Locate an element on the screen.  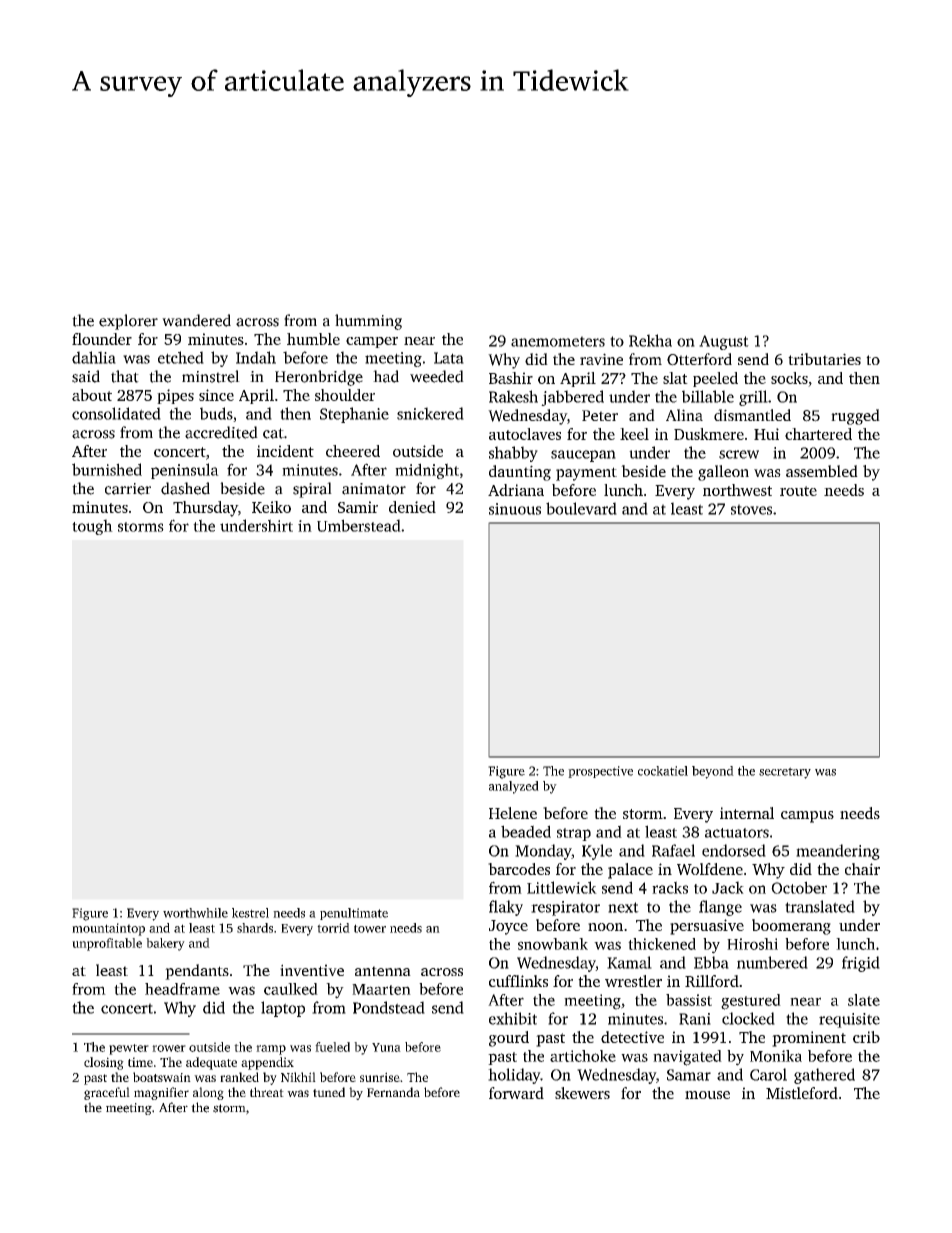
forward is located at coordinates (516, 1093).
